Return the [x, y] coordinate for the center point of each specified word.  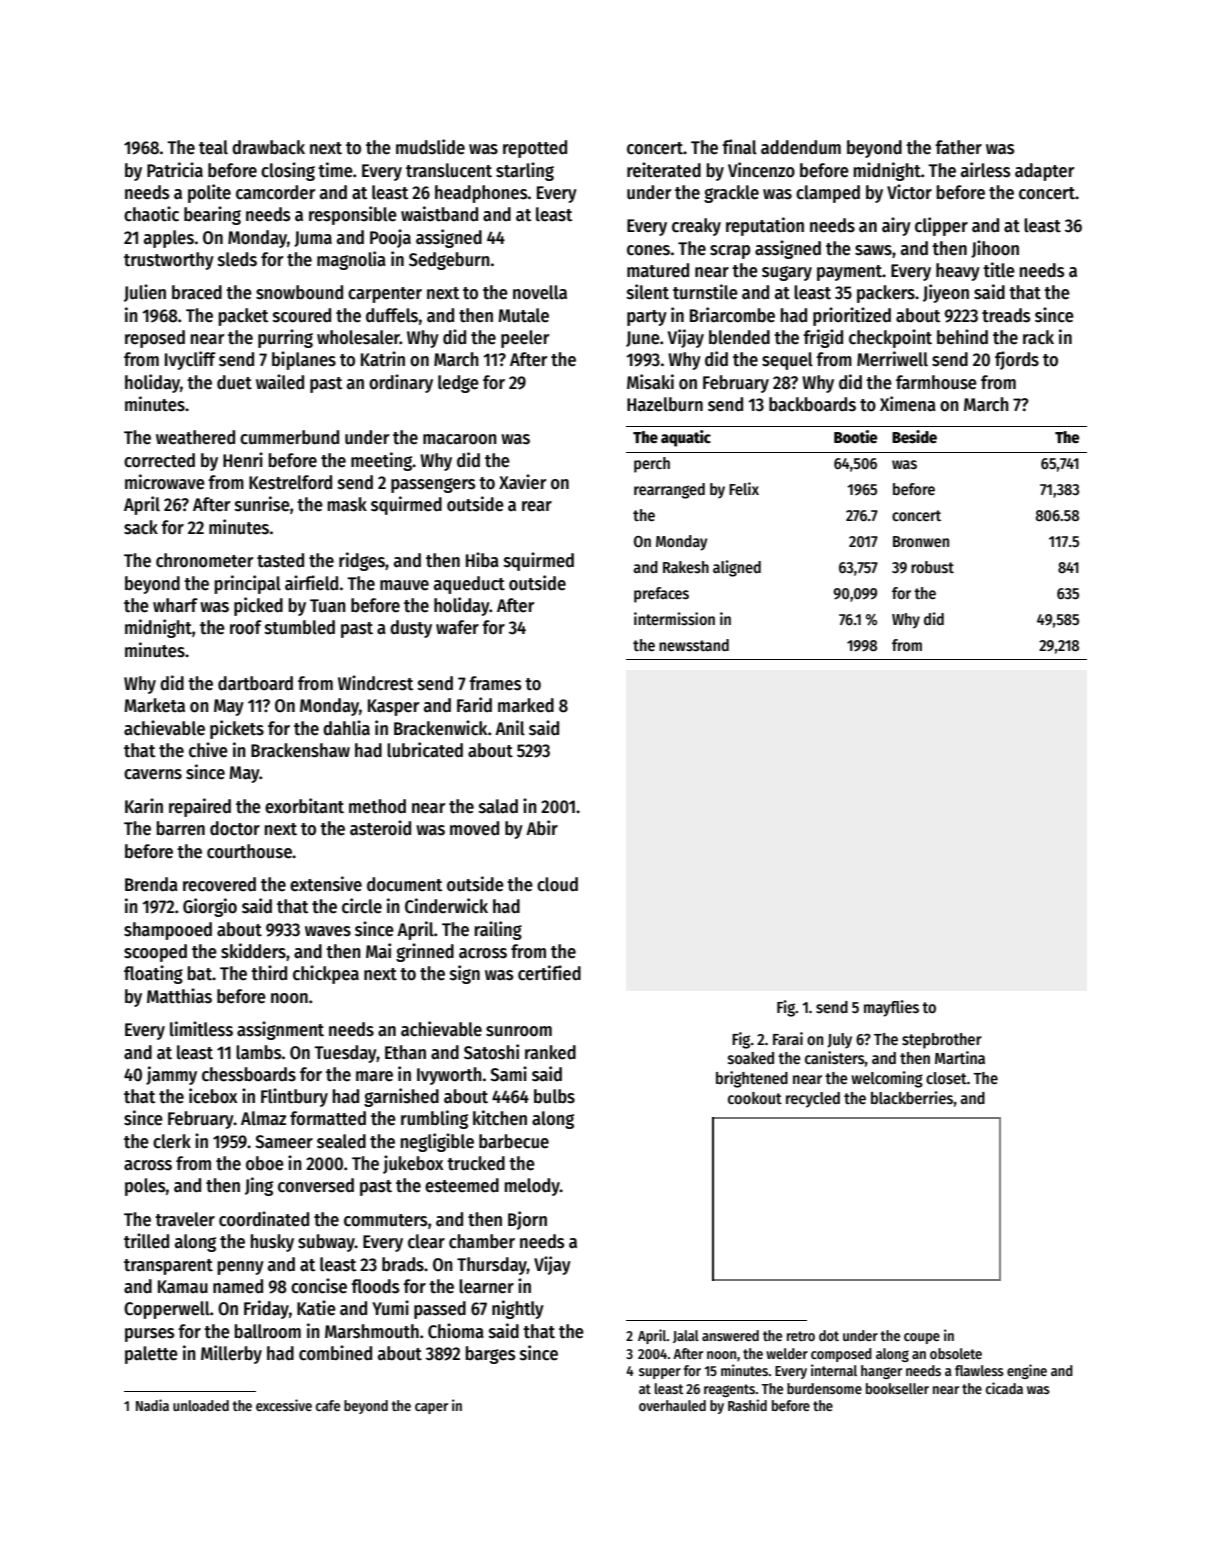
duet [234, 382]
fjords [1017, 360]
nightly [518, 1309]
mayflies [891, 1008]
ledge [458, 384]
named [238, 1286]
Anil [510, 727]
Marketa [154, 705]
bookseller [897, 1388]
